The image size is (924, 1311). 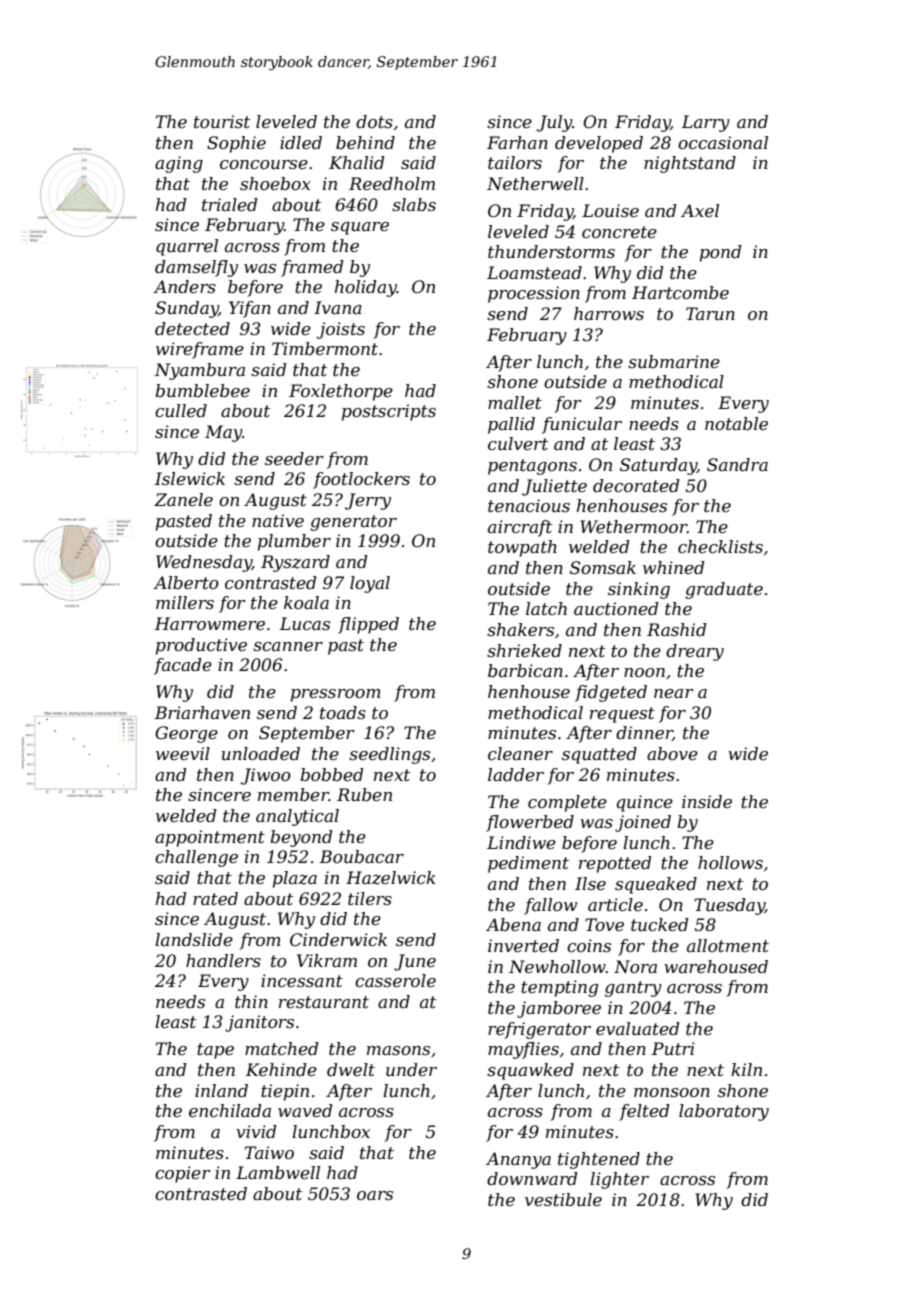 What do you see at coordinates (515, 162) in the screenshot?
I see `tailors` at bounding box center [515, 162].
